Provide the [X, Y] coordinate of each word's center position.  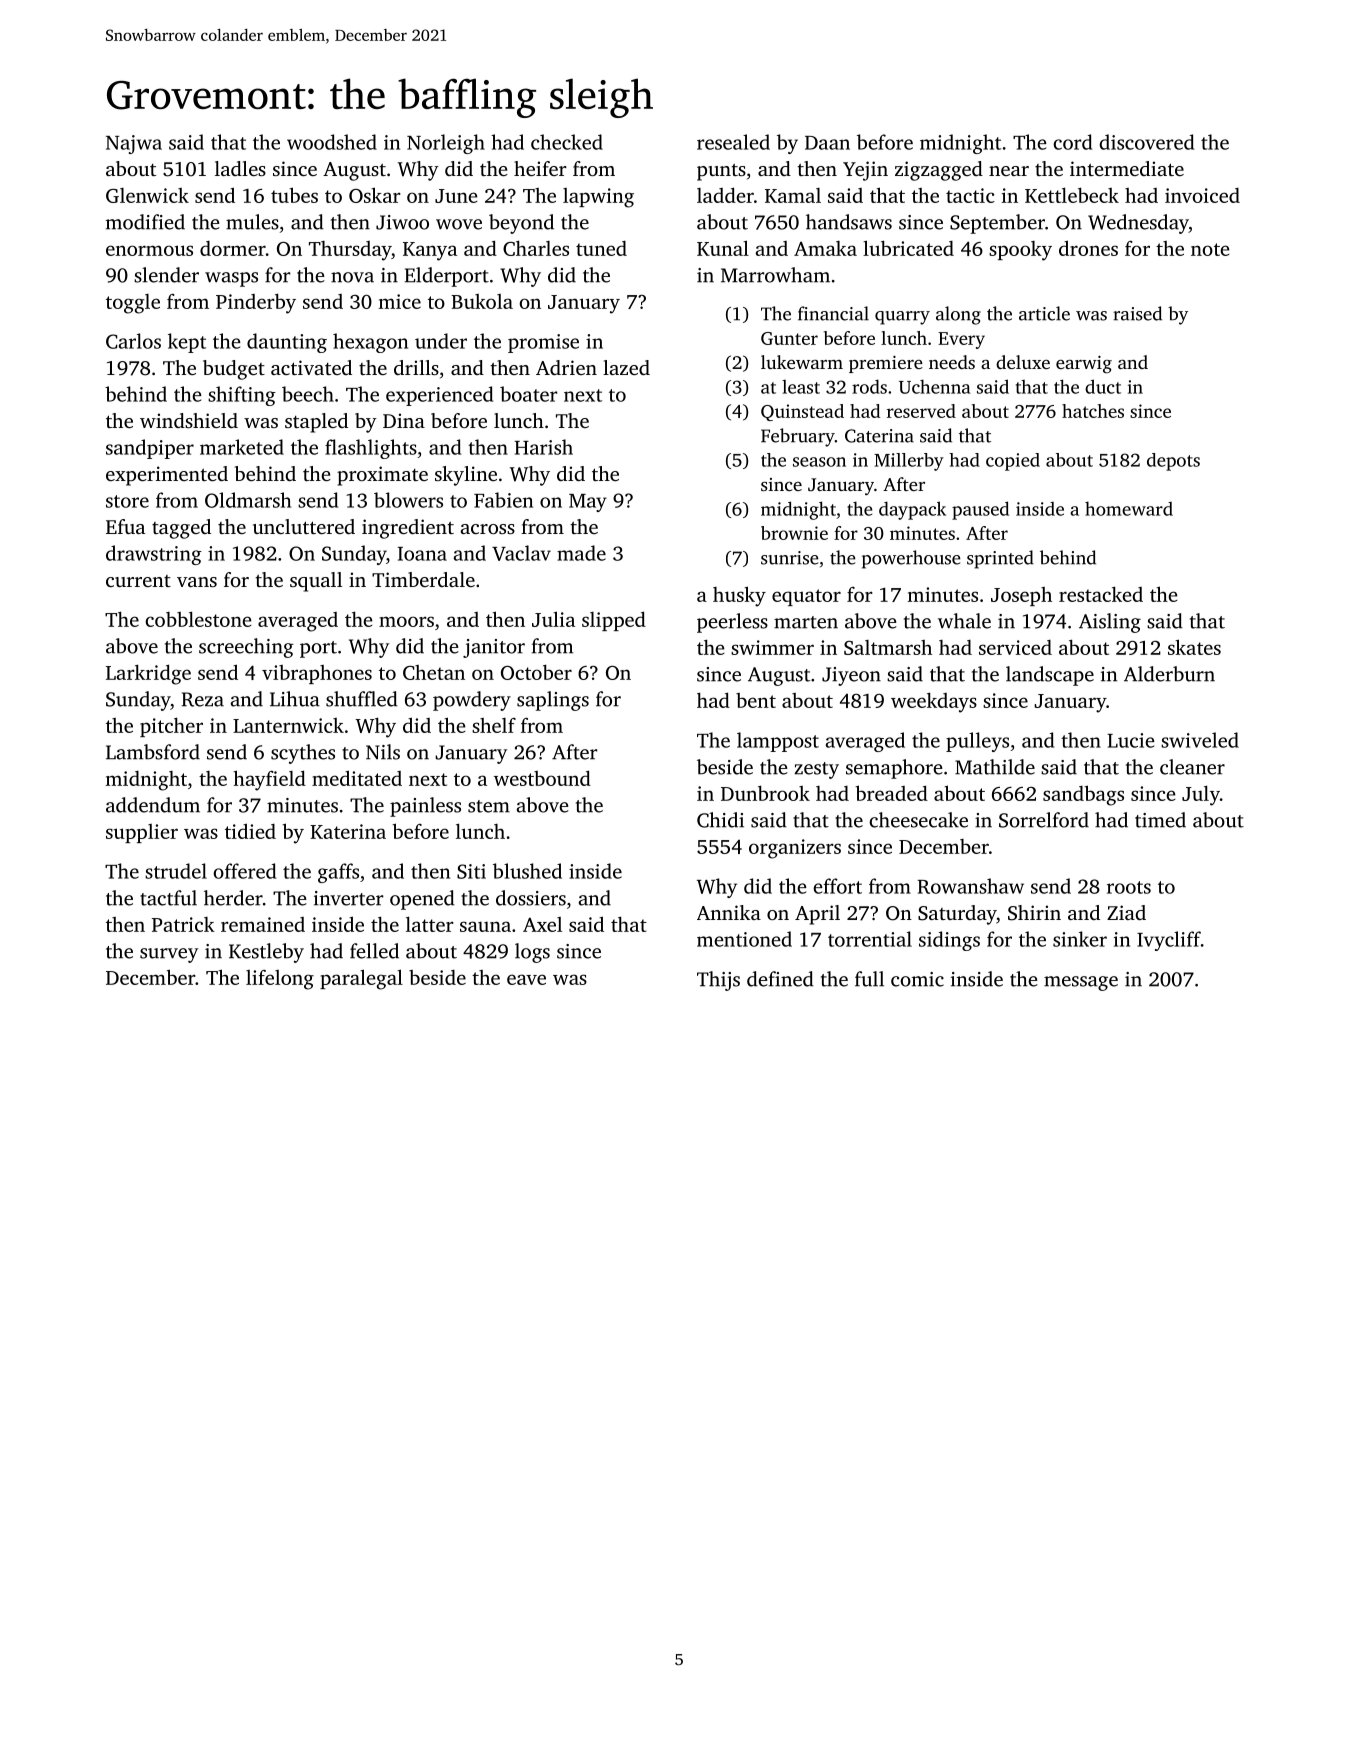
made [581, 553]
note [1210, 249]
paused [980, 510]
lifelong [280, 980]
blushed [527, 871]
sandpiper [150, 449]
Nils [383, 752]
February [798, 437]
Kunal [723, 248]
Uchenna [934, 386]
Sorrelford [1044, 820]
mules [252, 222]
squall [316, 582]
